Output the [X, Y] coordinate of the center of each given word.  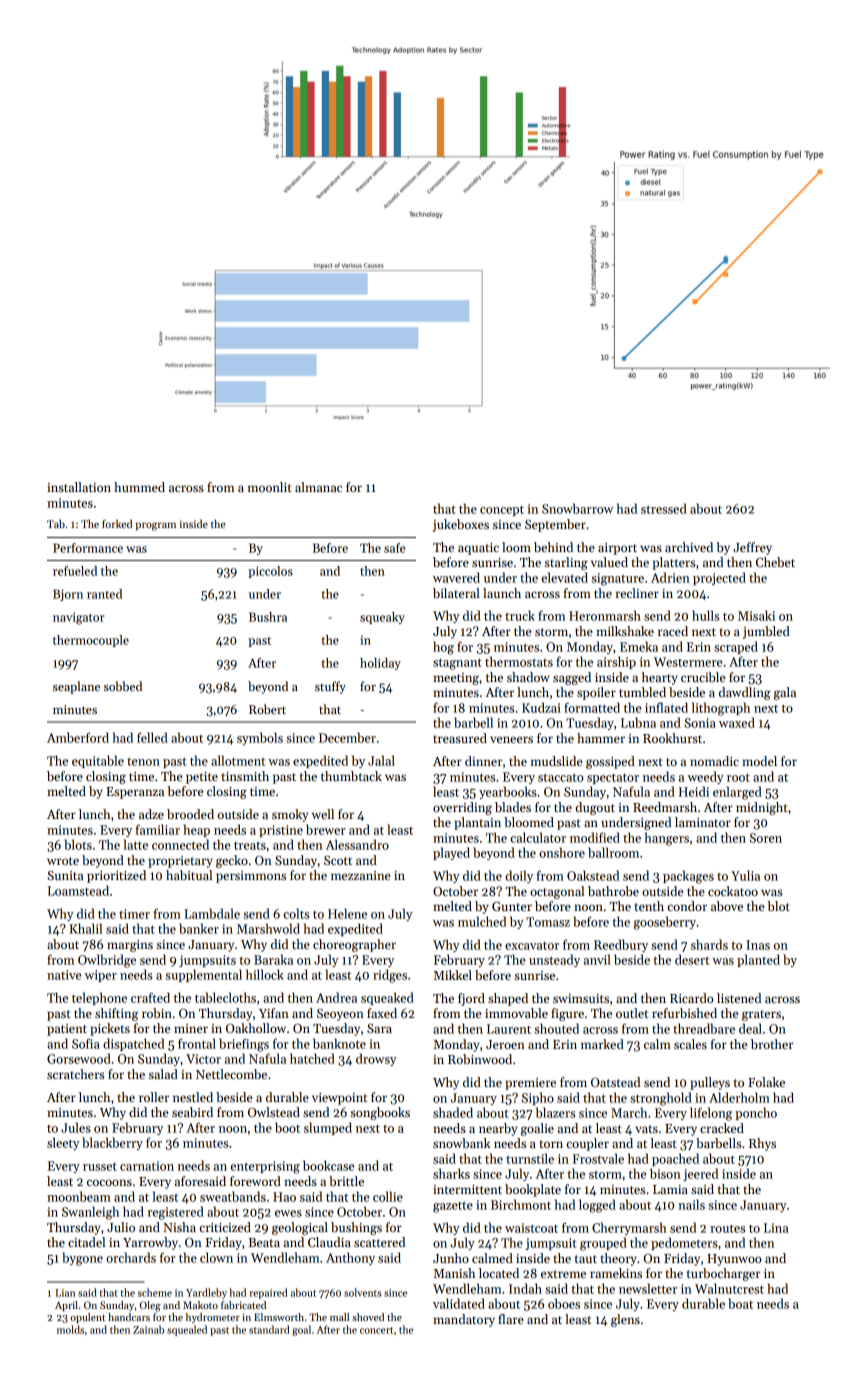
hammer [601, 738]
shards [709, 944]
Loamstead [78, 890]
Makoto [200, 1305]
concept [502, 510]
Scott [338, 860]
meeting [456, 679]
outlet [632, 1013]
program [156, 526]
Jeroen [505, 1044]
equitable [98, 761]
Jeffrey [752, 548]
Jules [76, 1127]
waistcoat [531, 1228]
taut [586, 1259]
